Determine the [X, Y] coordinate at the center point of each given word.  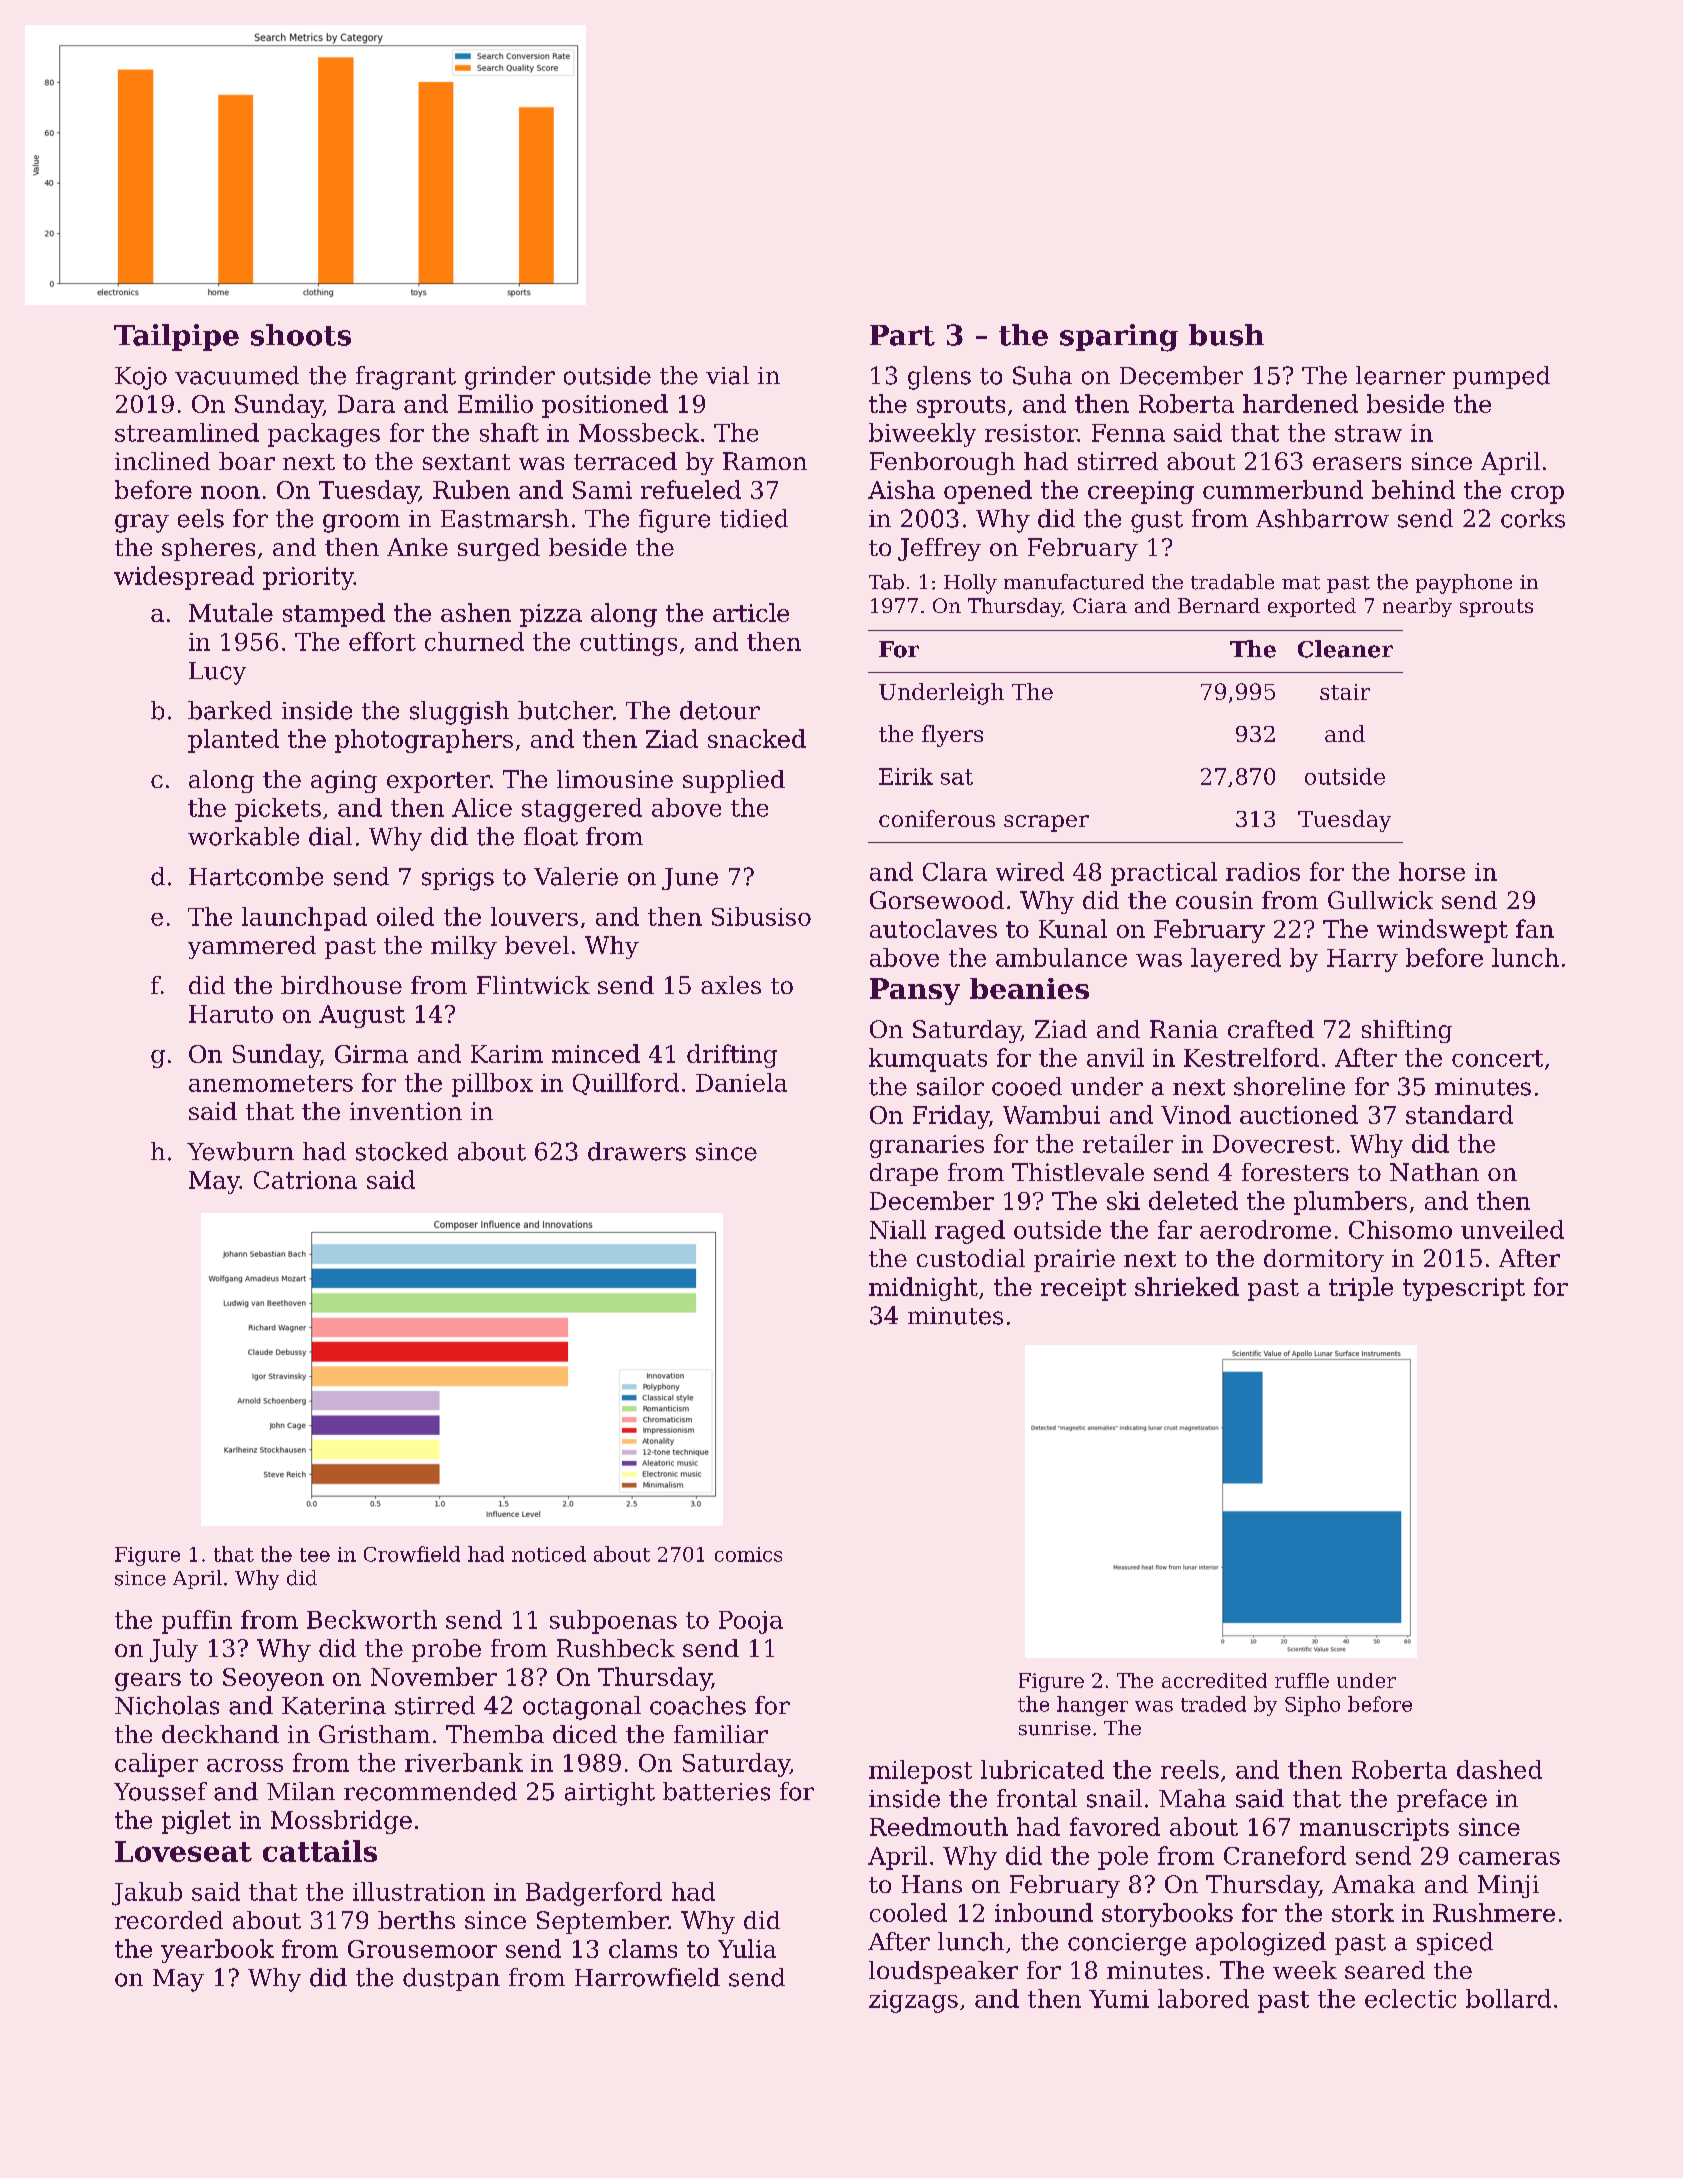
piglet [196, 1822]
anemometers [271, 1083]
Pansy [915, 991]
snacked [757, 738]
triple [1361, 1289]
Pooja [751, 1622]
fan [1535, 928]
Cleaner [1345, 649]
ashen [476, 612]
